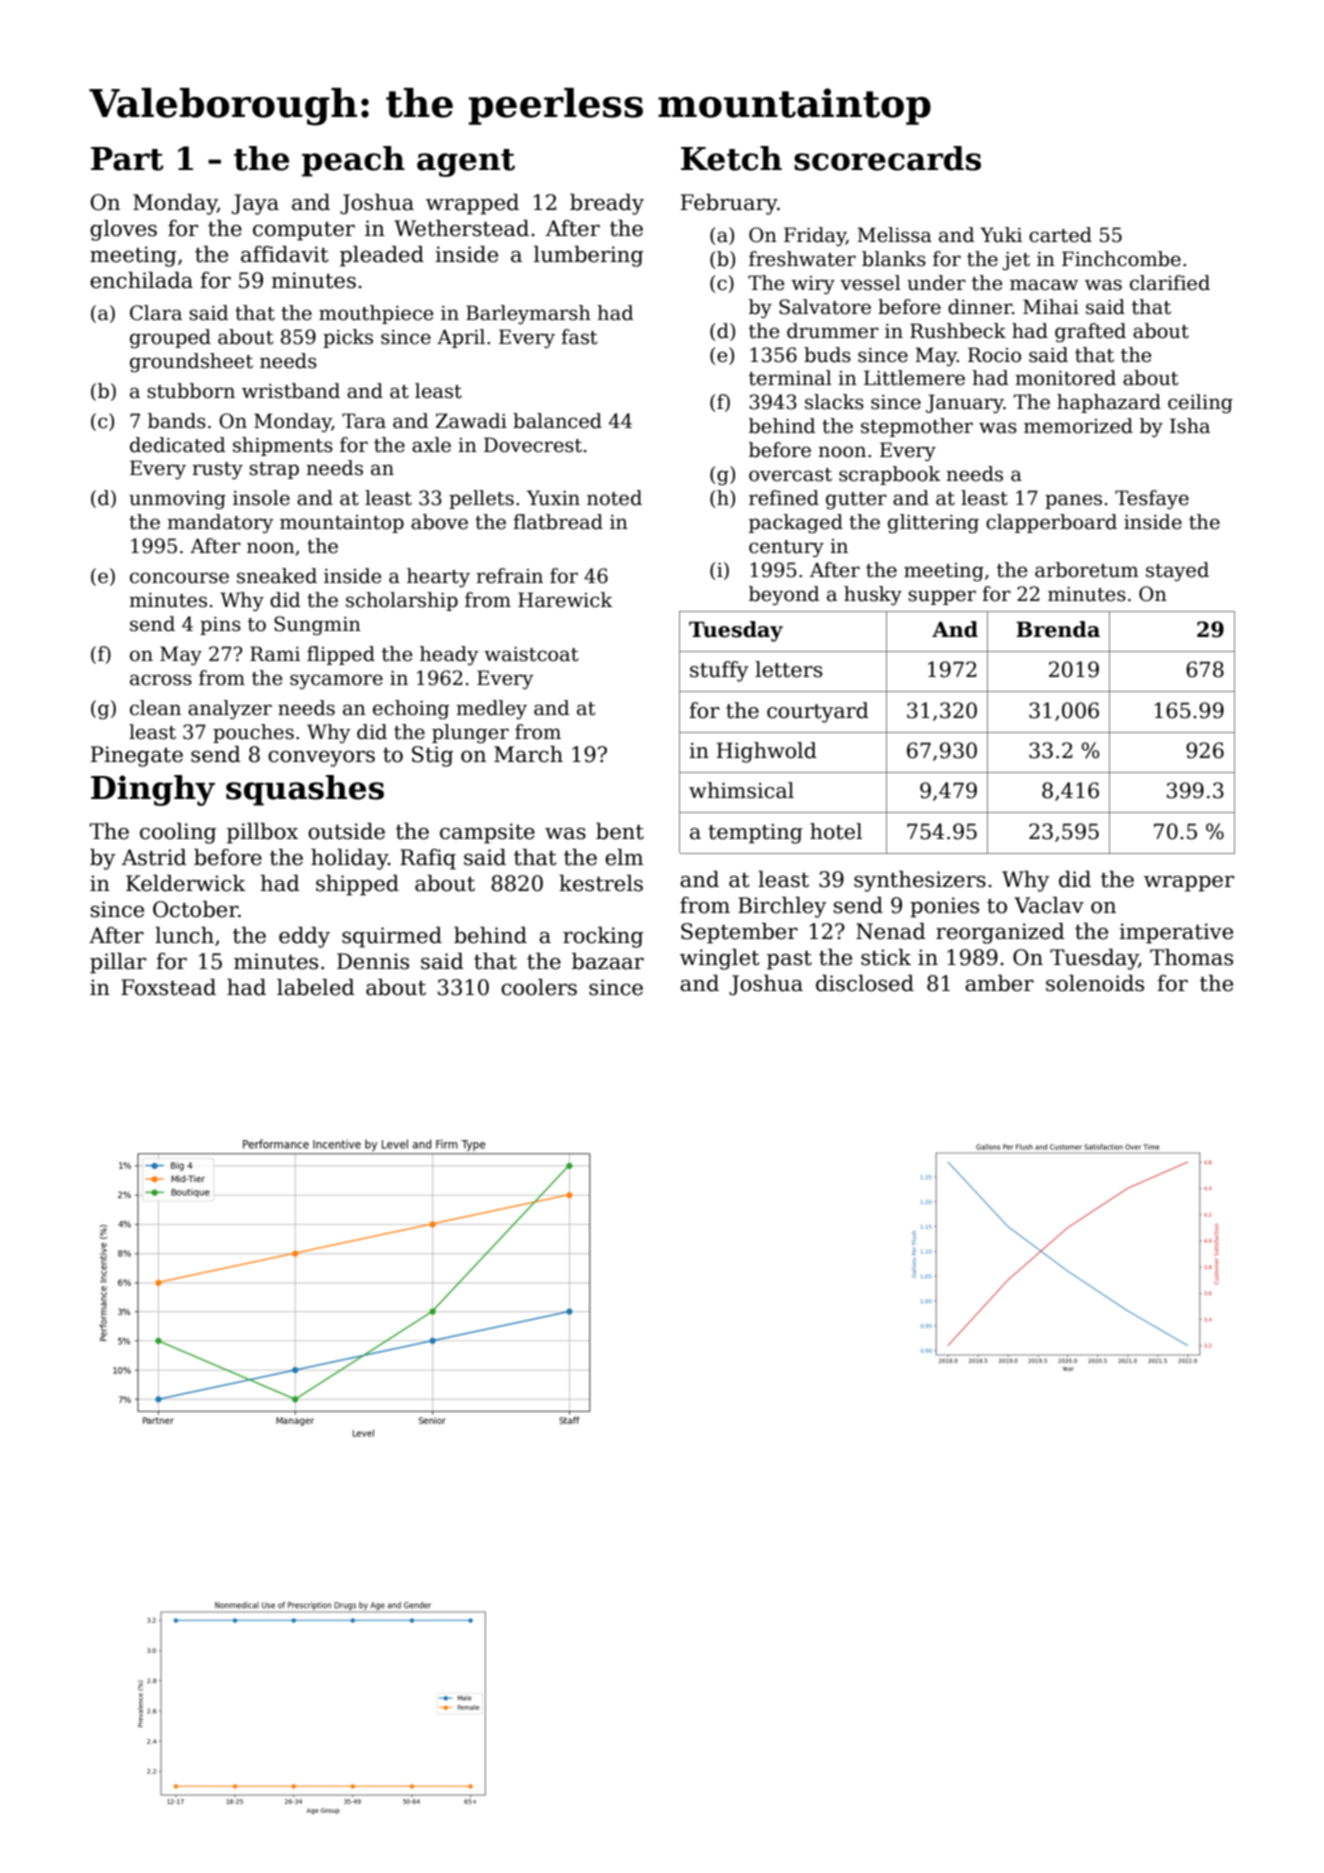  I want to click on agent, so click(466, 163).
